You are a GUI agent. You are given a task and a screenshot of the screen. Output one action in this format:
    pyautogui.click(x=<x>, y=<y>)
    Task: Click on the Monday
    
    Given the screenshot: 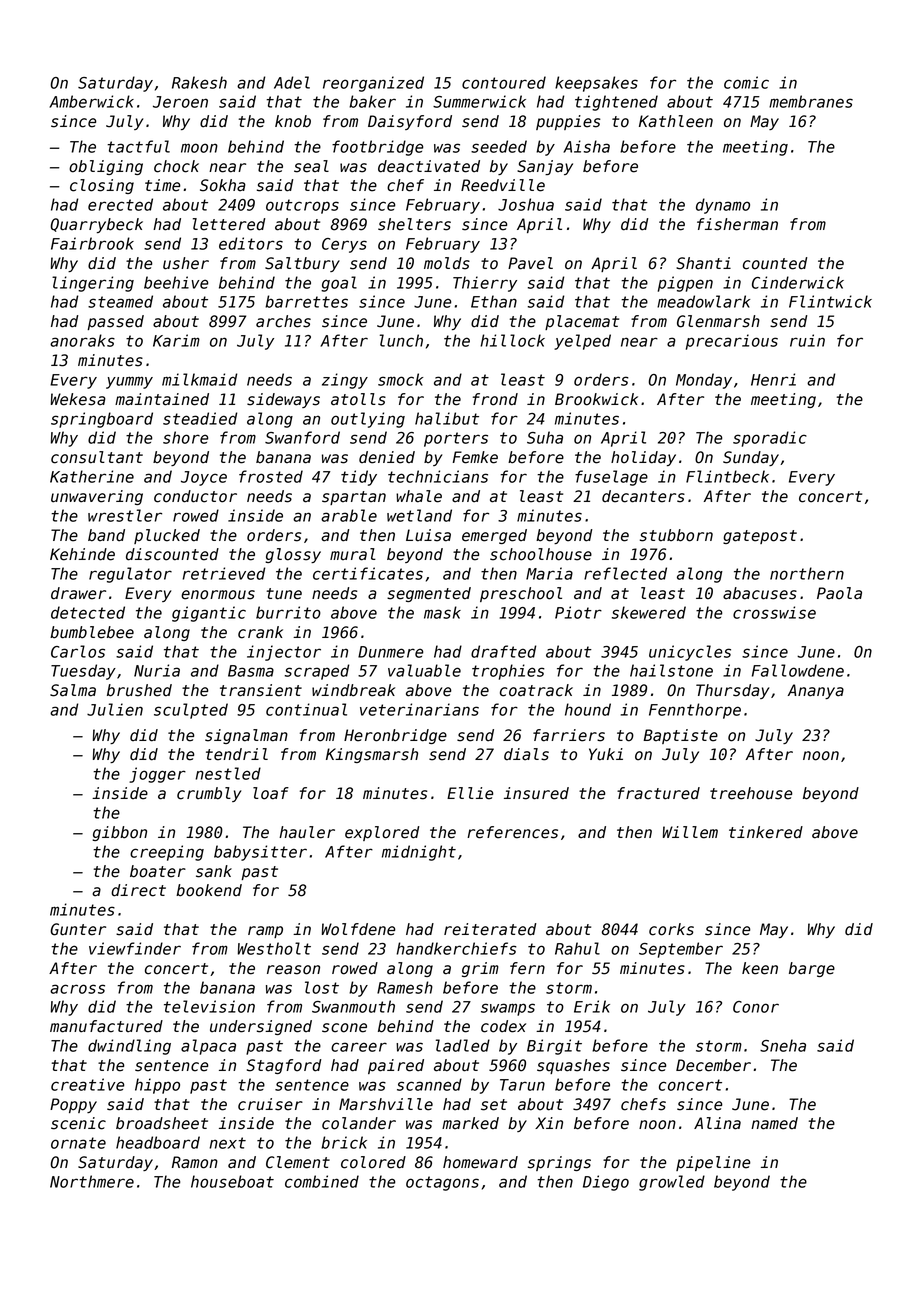 What is the action you would take?
    pyautogui.click(x=704, y=381)
